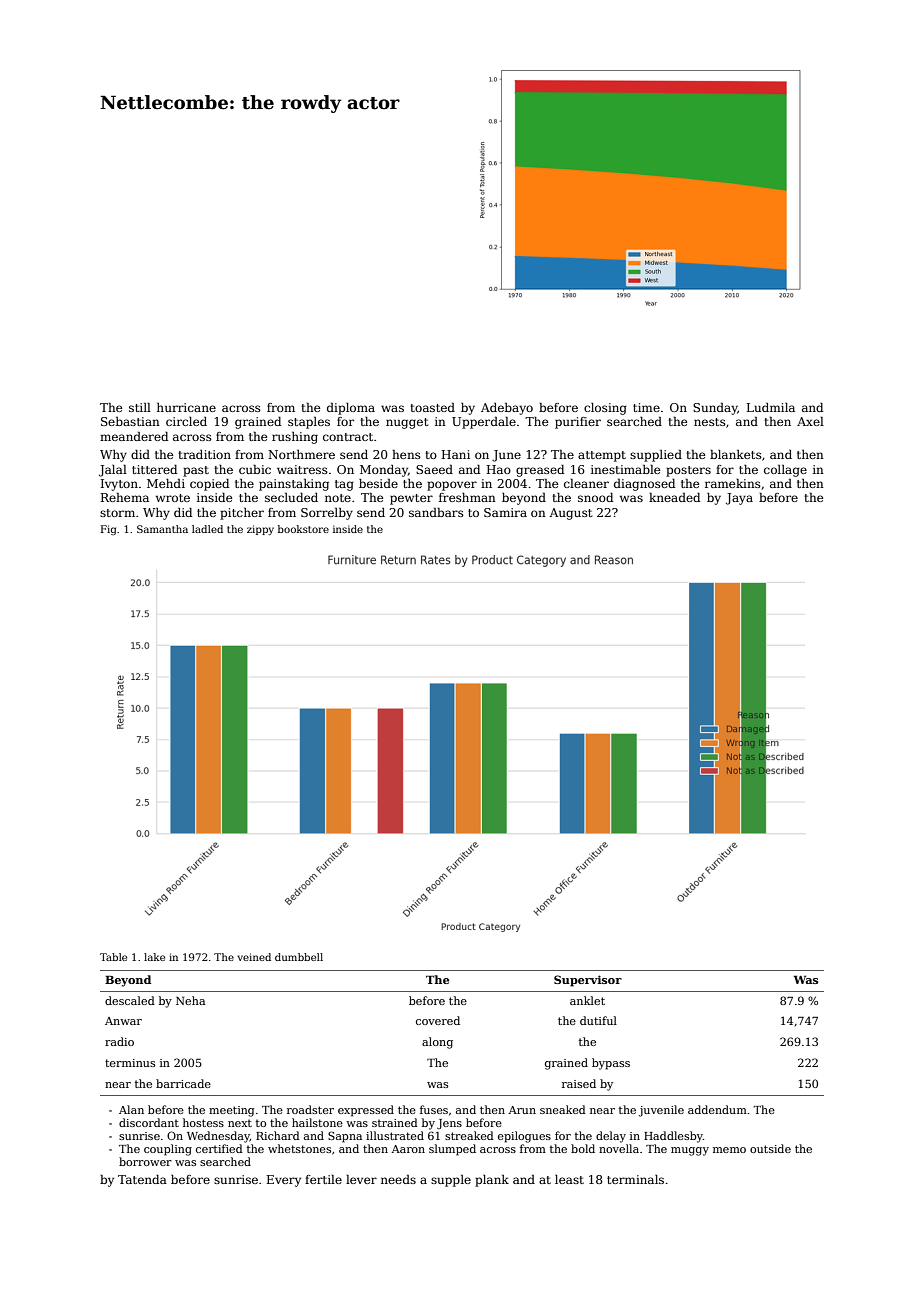 The height and width of the screenshot is (1308, 924). What do you see at coordinates (587, 1000) in the screenshot?
I see `anklet` at bounding box center [587, 1000].
